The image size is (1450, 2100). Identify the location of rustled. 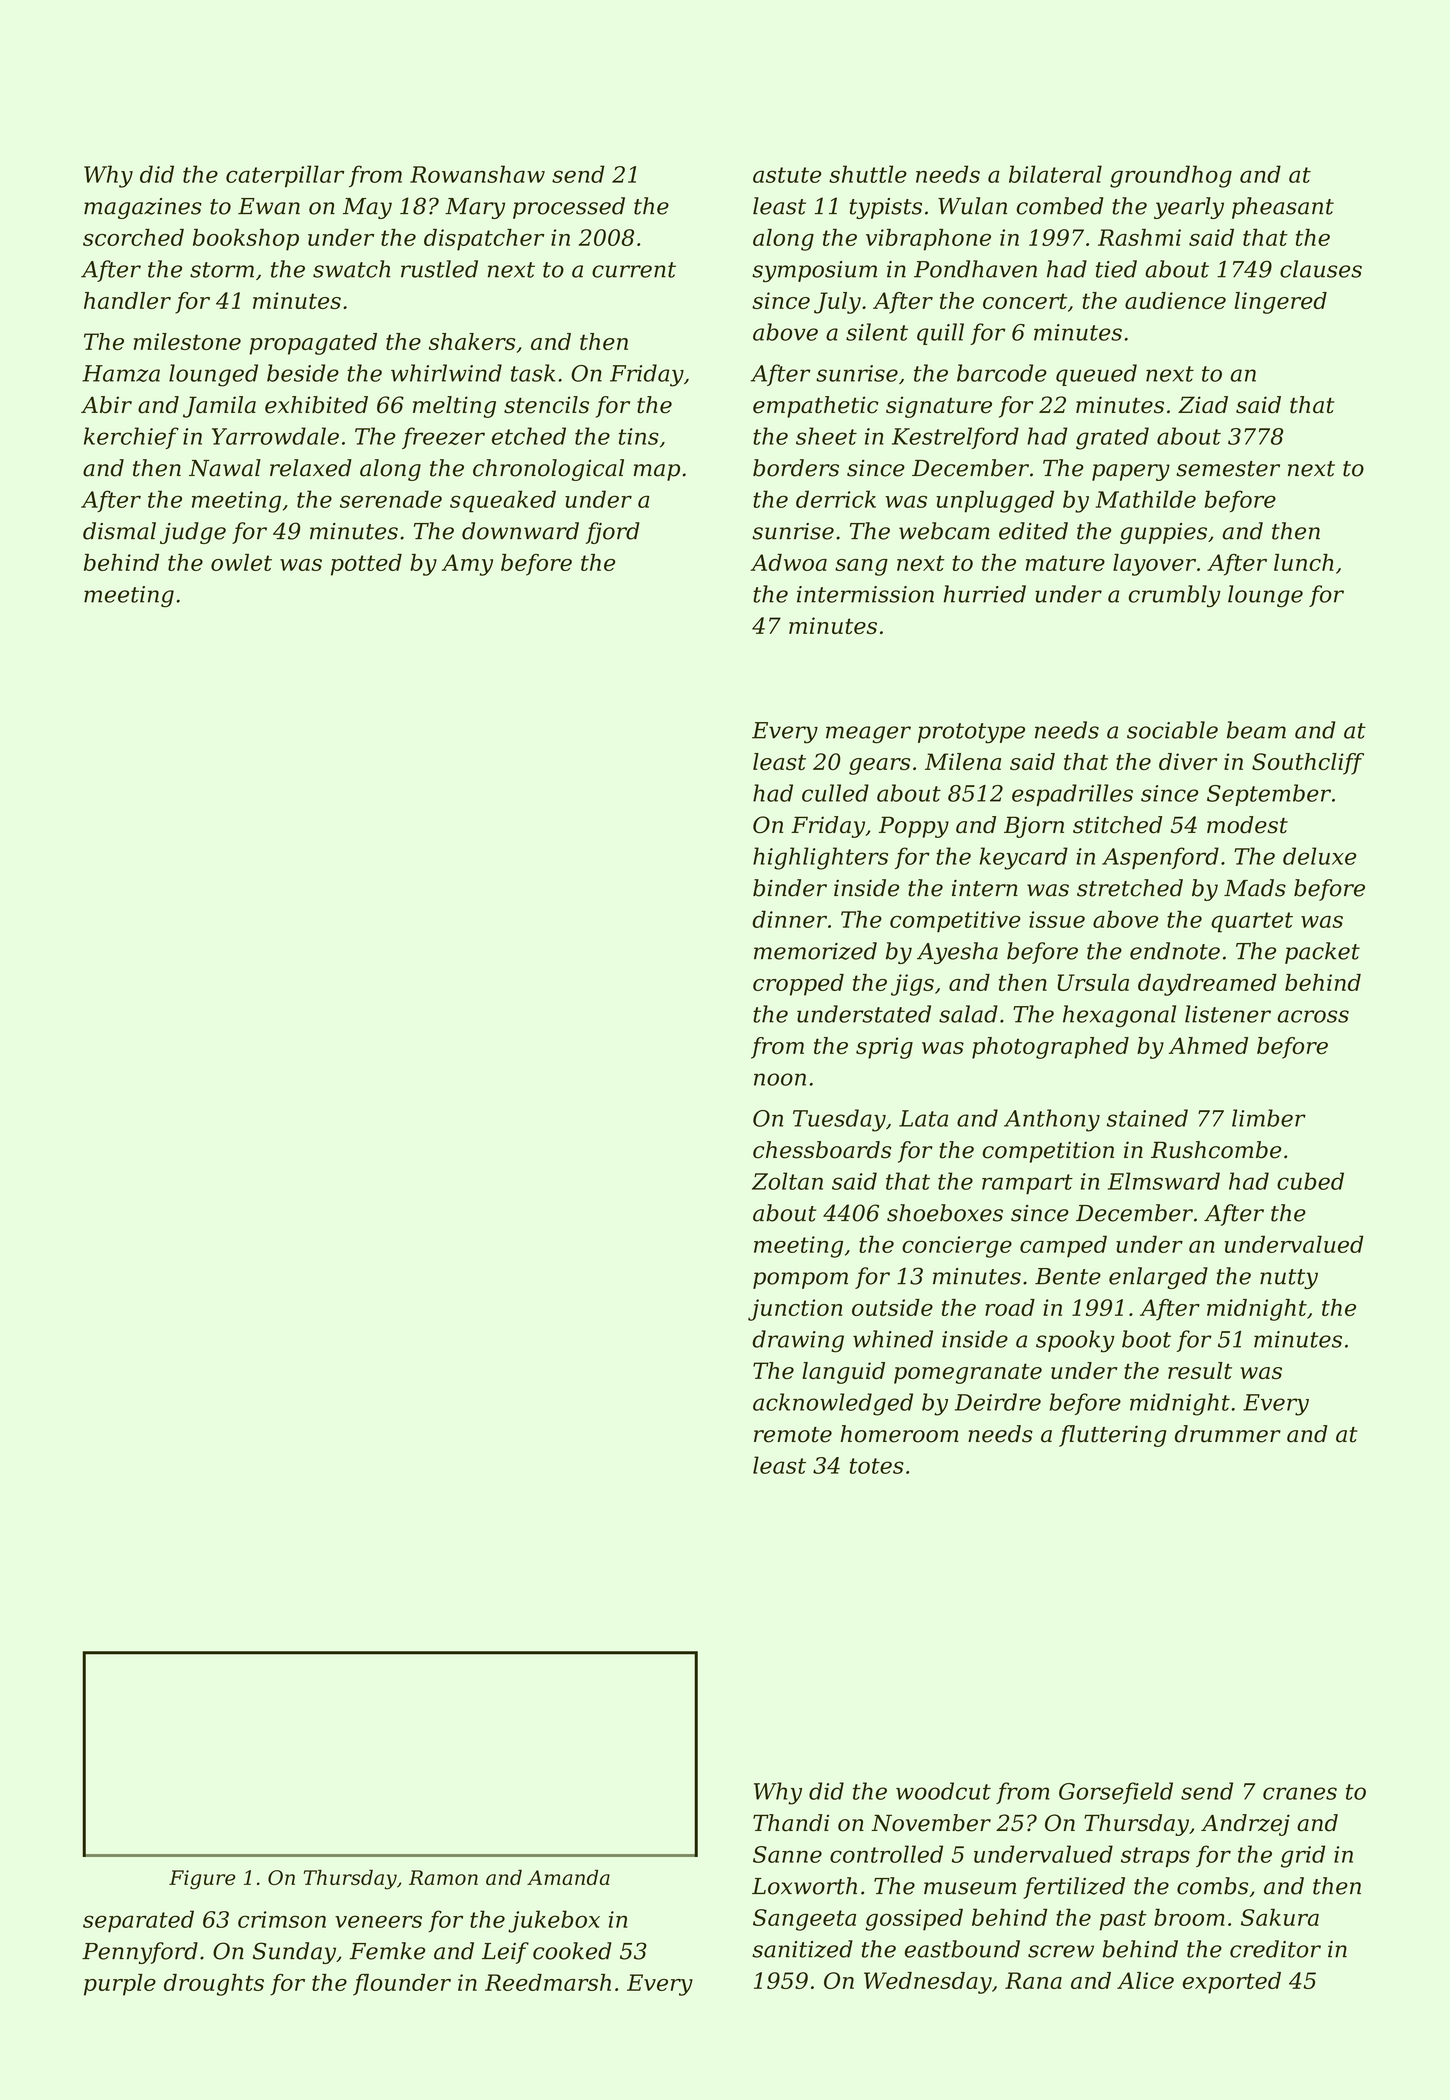
(439, 269).
